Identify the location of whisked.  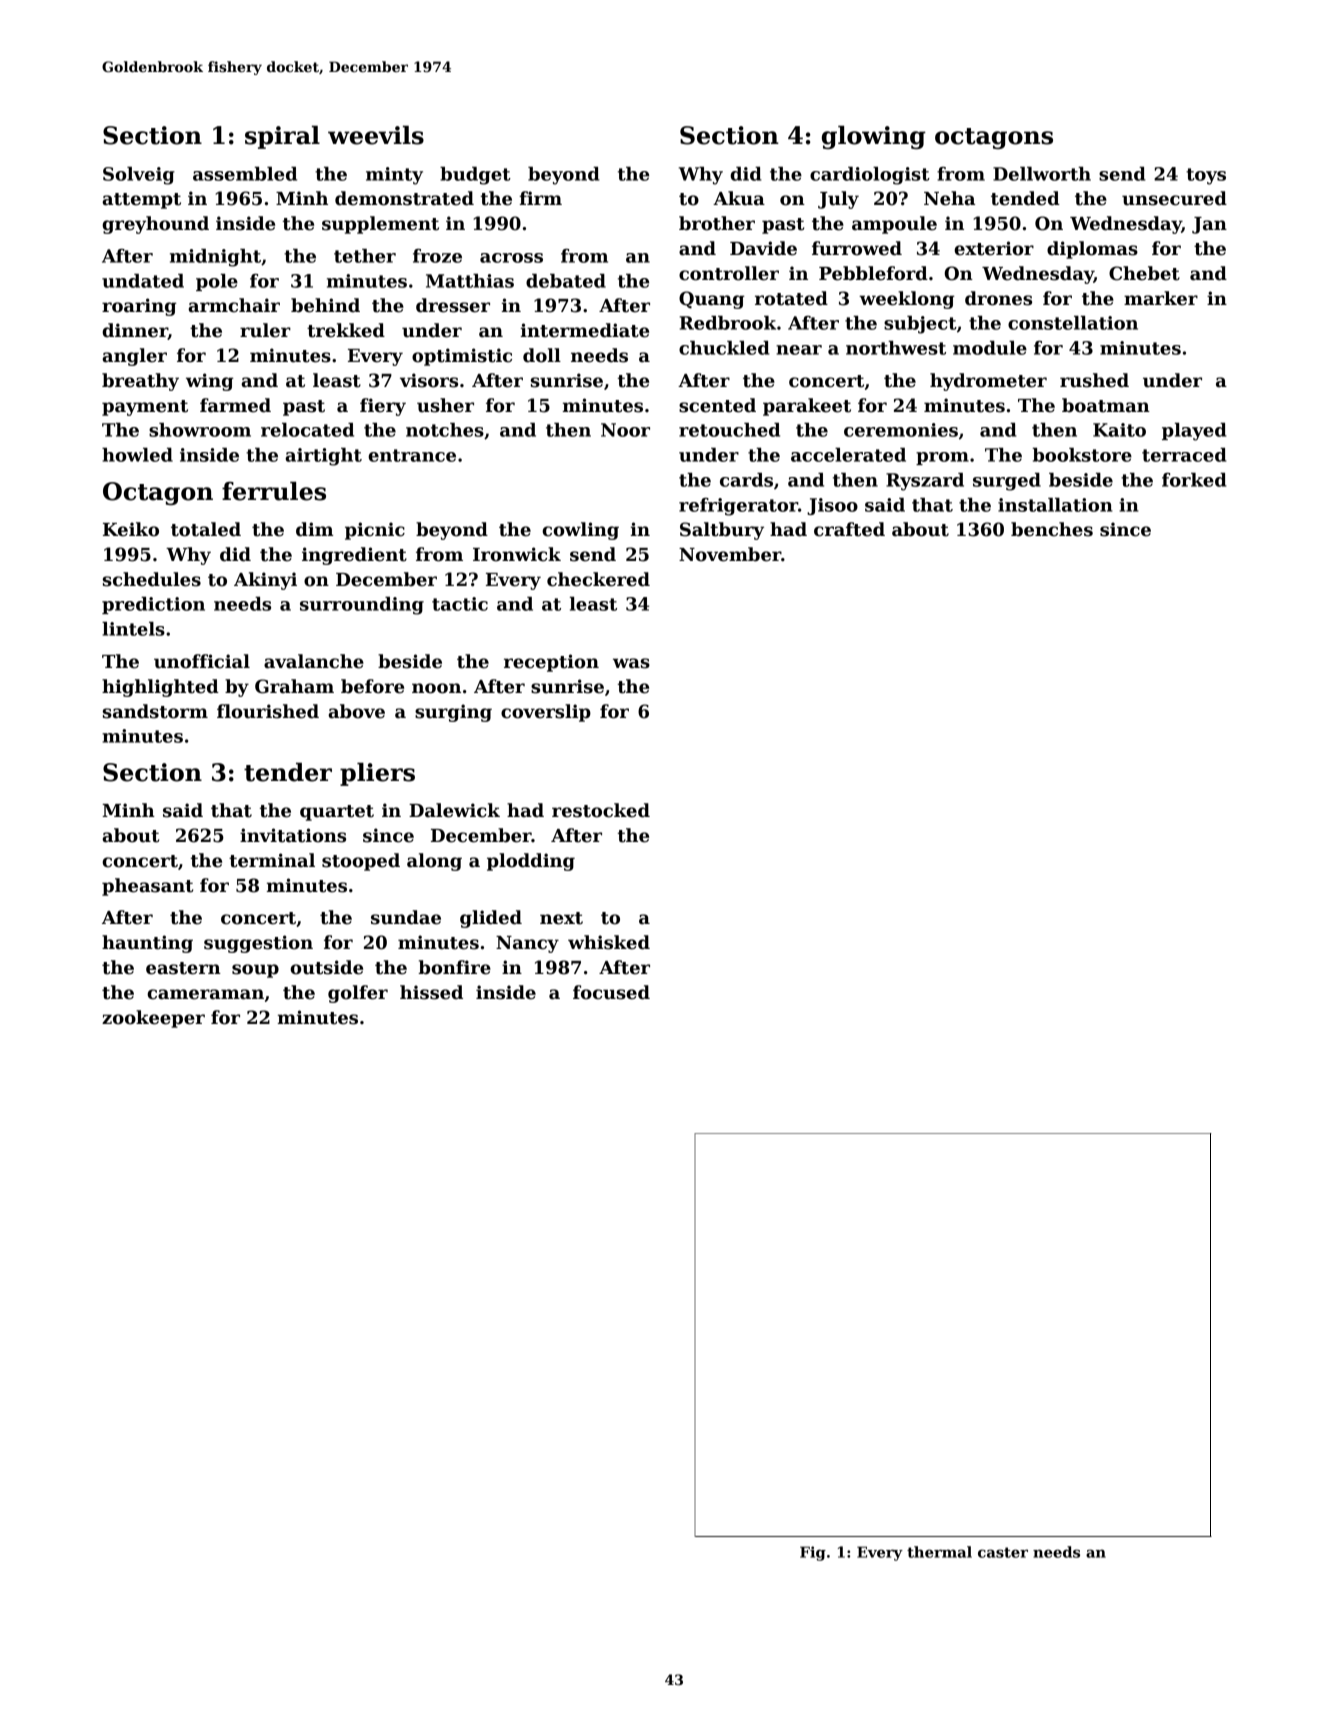
(609, 942).
